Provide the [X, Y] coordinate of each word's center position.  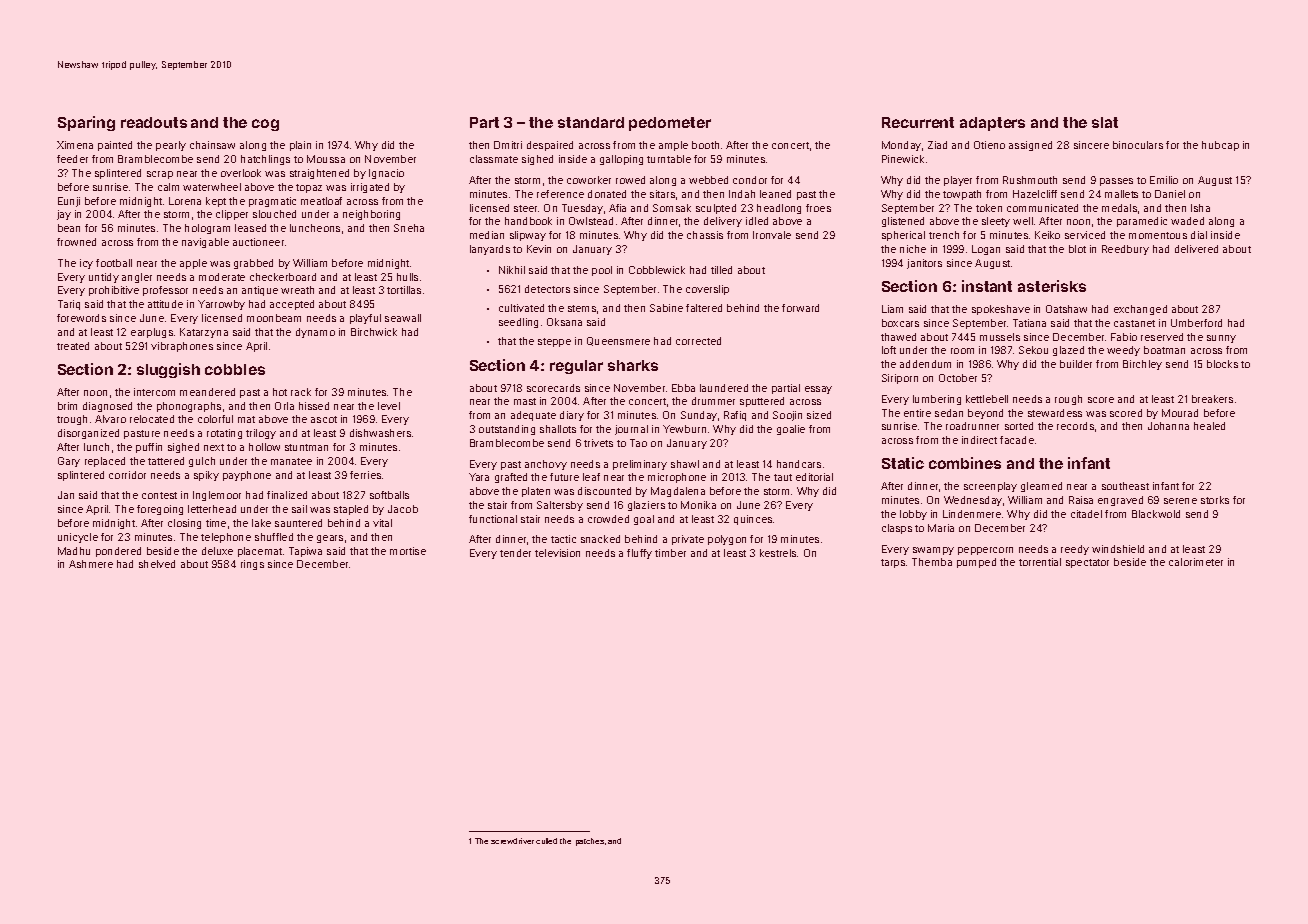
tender [515, 553]
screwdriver [512, 841]
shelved [157, 564]
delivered [1196, 249]
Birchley [1142, 365]
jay [64, 215]
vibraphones [182, 347]
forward [800, 308]
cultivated [521, 308]
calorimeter [1196, 562]
